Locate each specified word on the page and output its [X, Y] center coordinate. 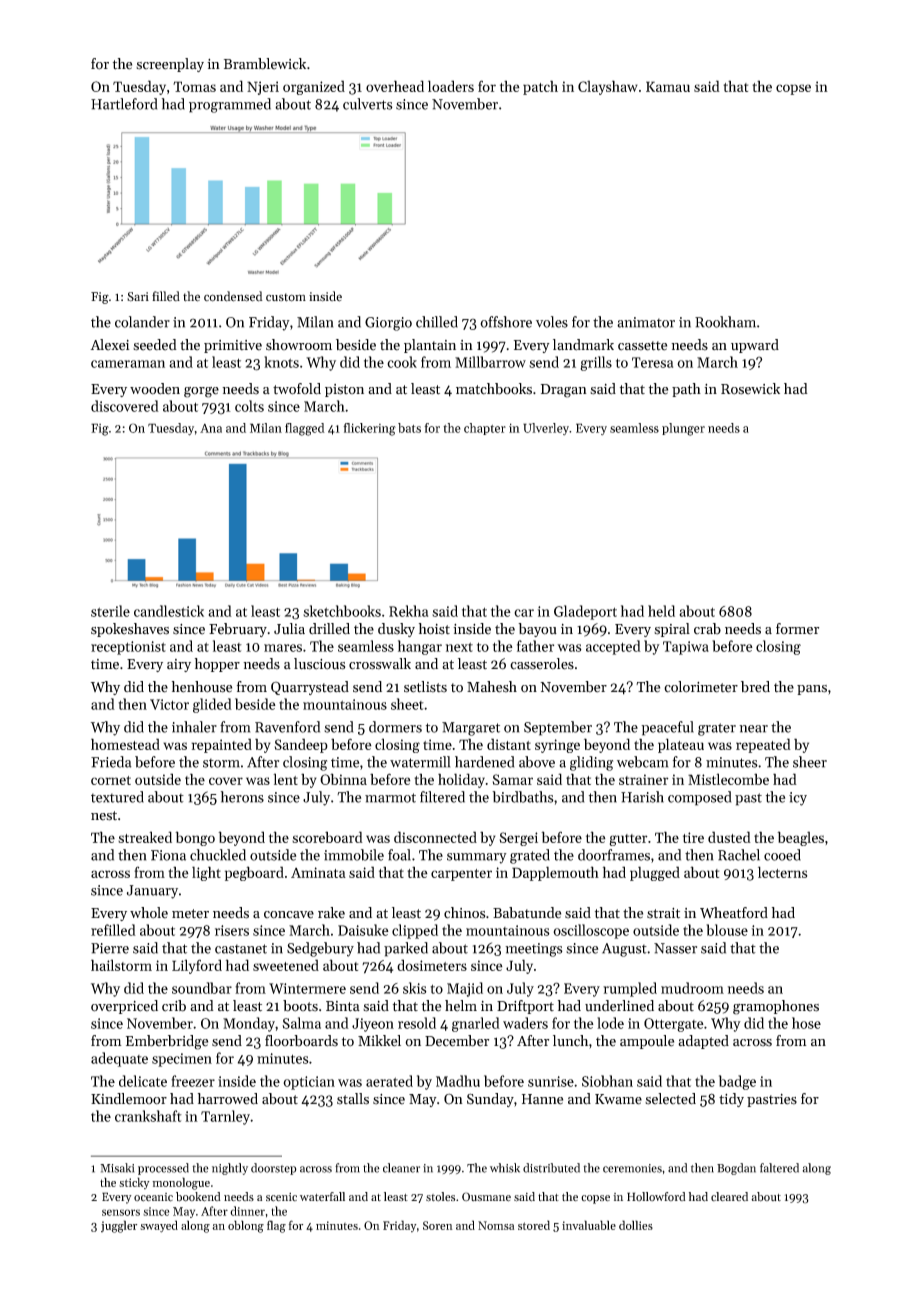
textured [117, 797]
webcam [642, 762]
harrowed [228, 1099]
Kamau [668, 86]
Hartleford [124, 104]
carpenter [461, 875]
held [661, 611]
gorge [201, 392]
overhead [395, 86]
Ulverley [546, 429]
